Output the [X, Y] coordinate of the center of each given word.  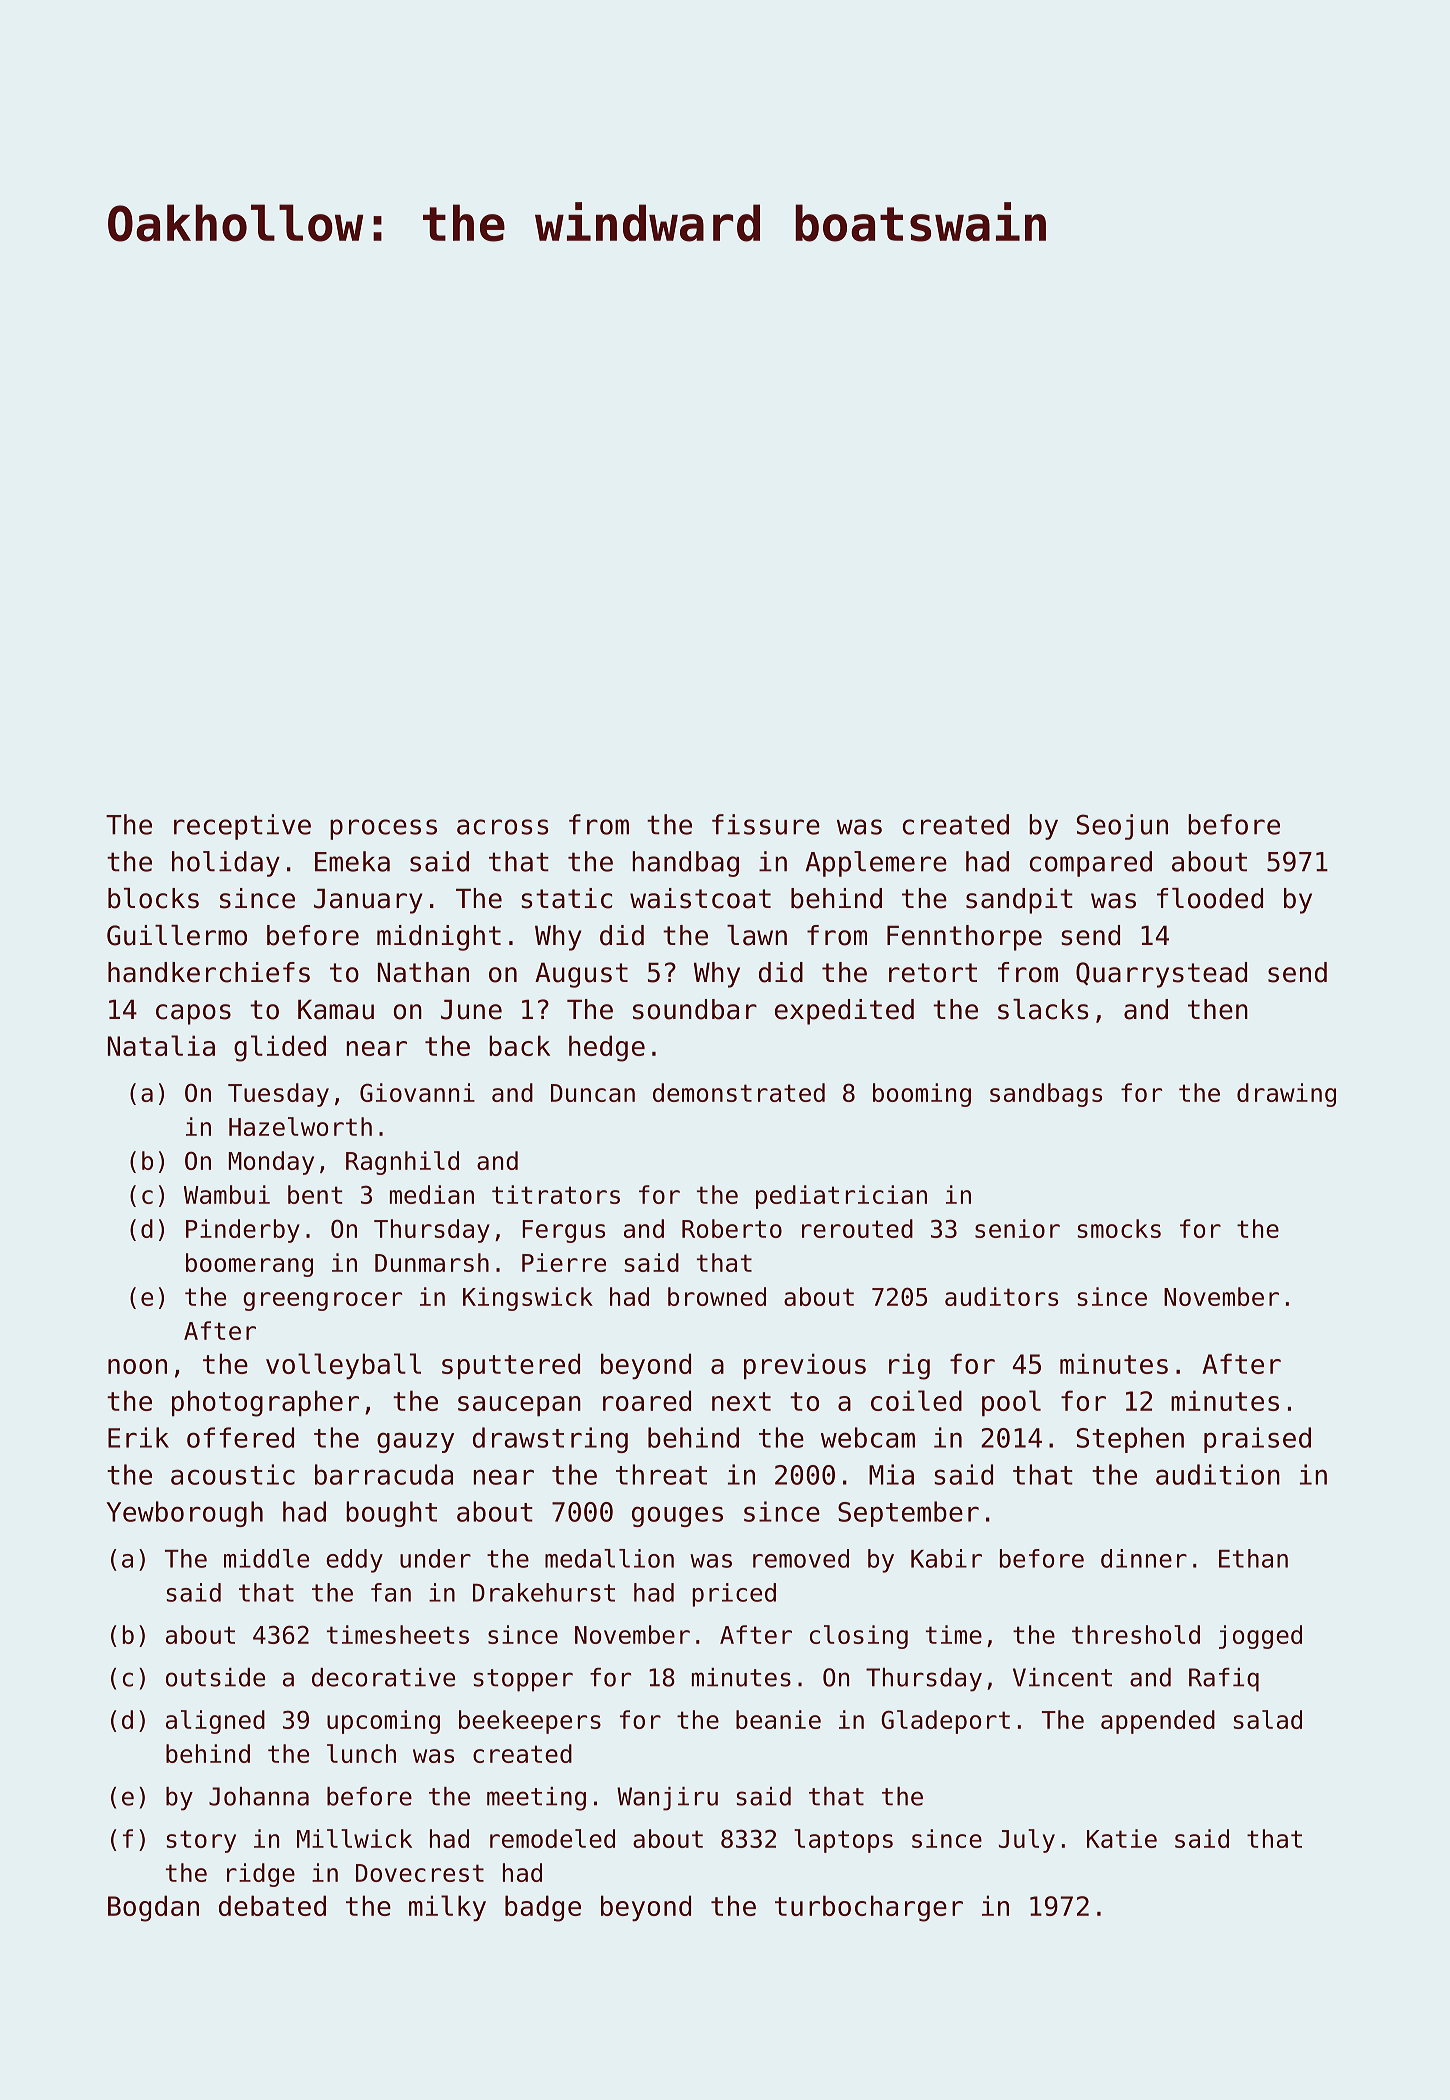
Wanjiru [667, 1799]
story [201, 1841]
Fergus [564, 1231]
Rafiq [1224, 1680]
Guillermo [177, 935]
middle [266, 1558]
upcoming [383, 1722]
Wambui [227, 1194]
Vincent [1062, 1677]
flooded [1210, 898]
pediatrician [841, 1197]
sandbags [1046, 1095]
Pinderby [243, 1231]
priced [734, 1595]
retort [933, 973]
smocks [1119, 1228]
